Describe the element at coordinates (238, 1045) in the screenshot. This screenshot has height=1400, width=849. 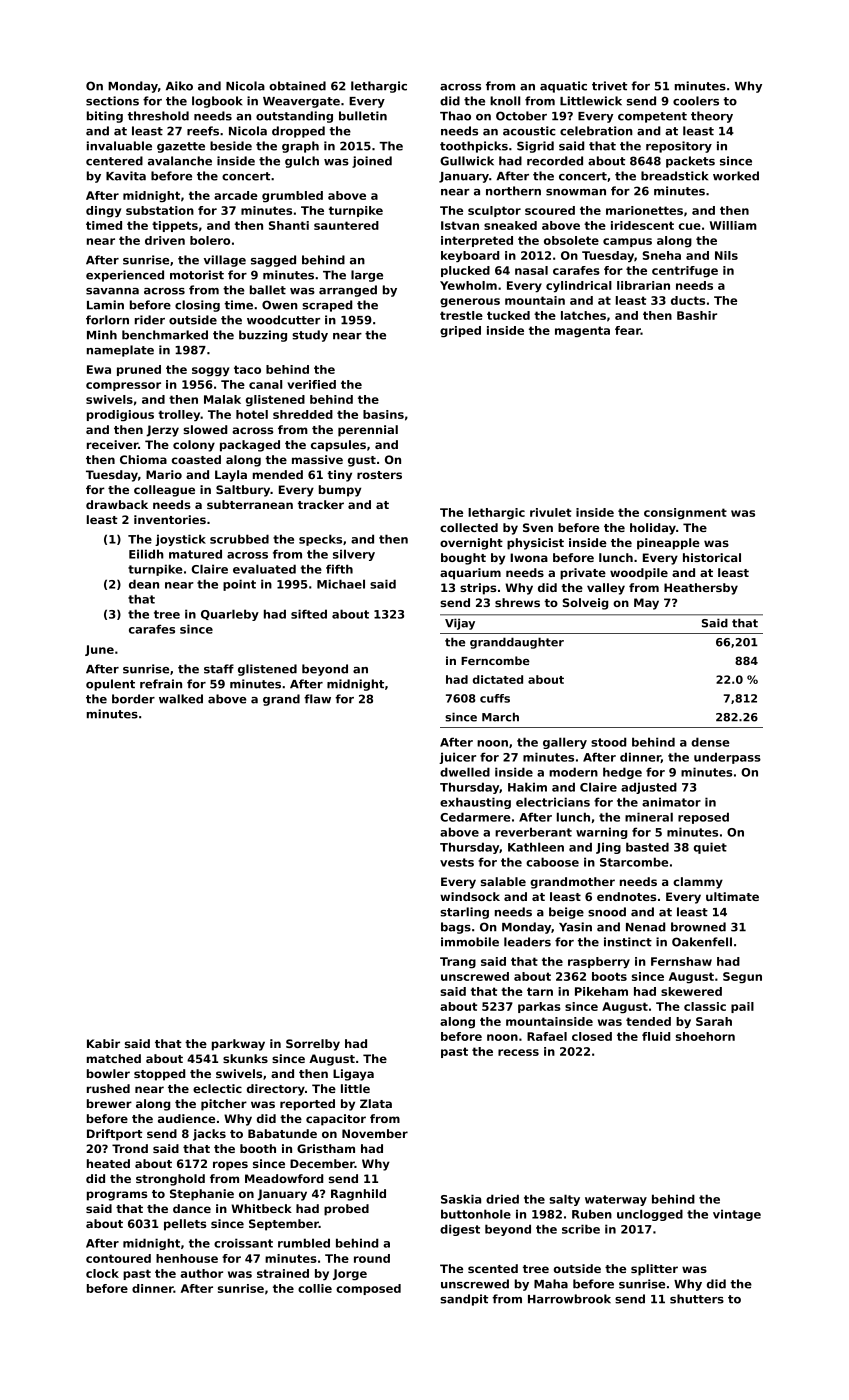
I see `parkway` at that location.
